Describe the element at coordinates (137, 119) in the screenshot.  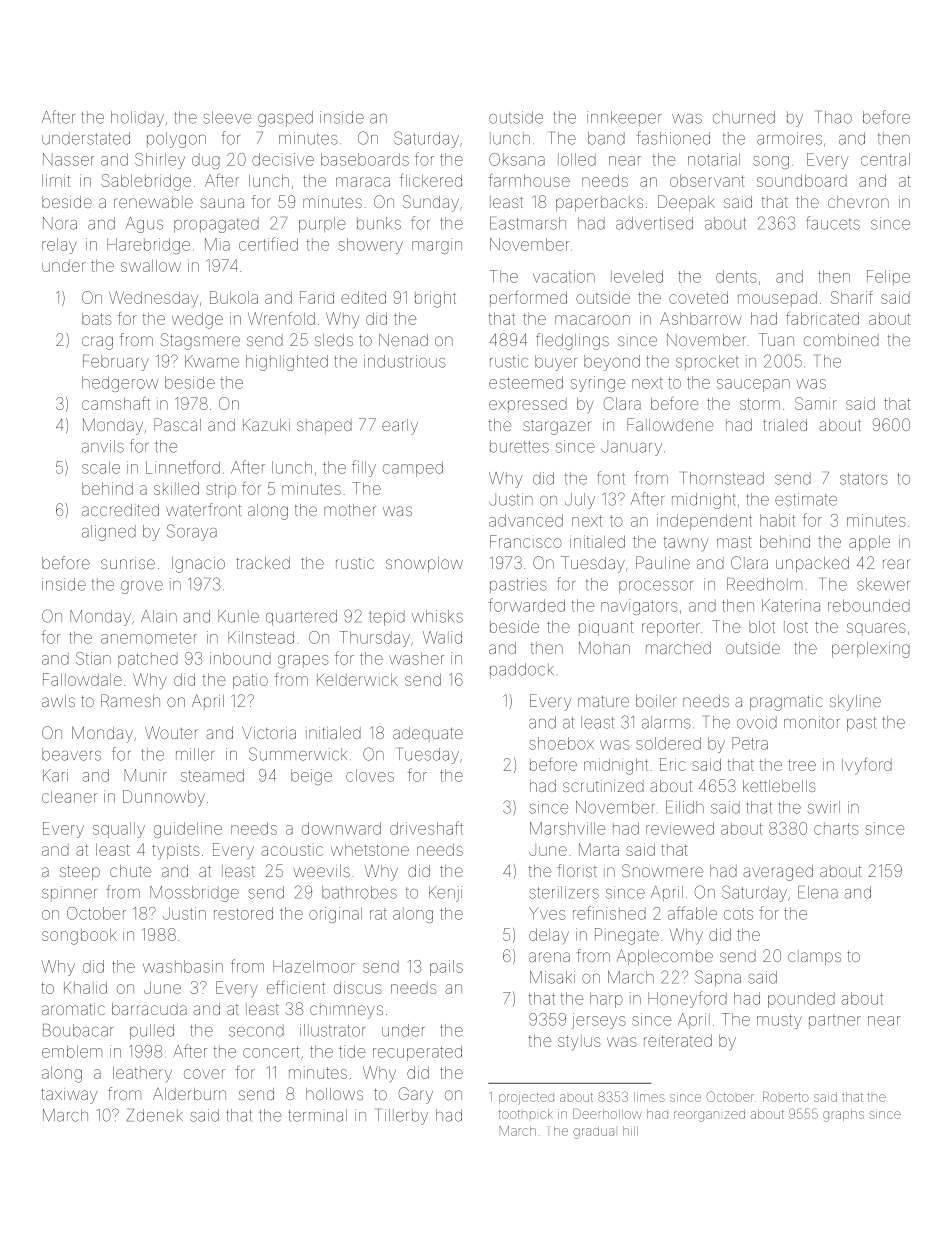
I see `holiday` at that location.
